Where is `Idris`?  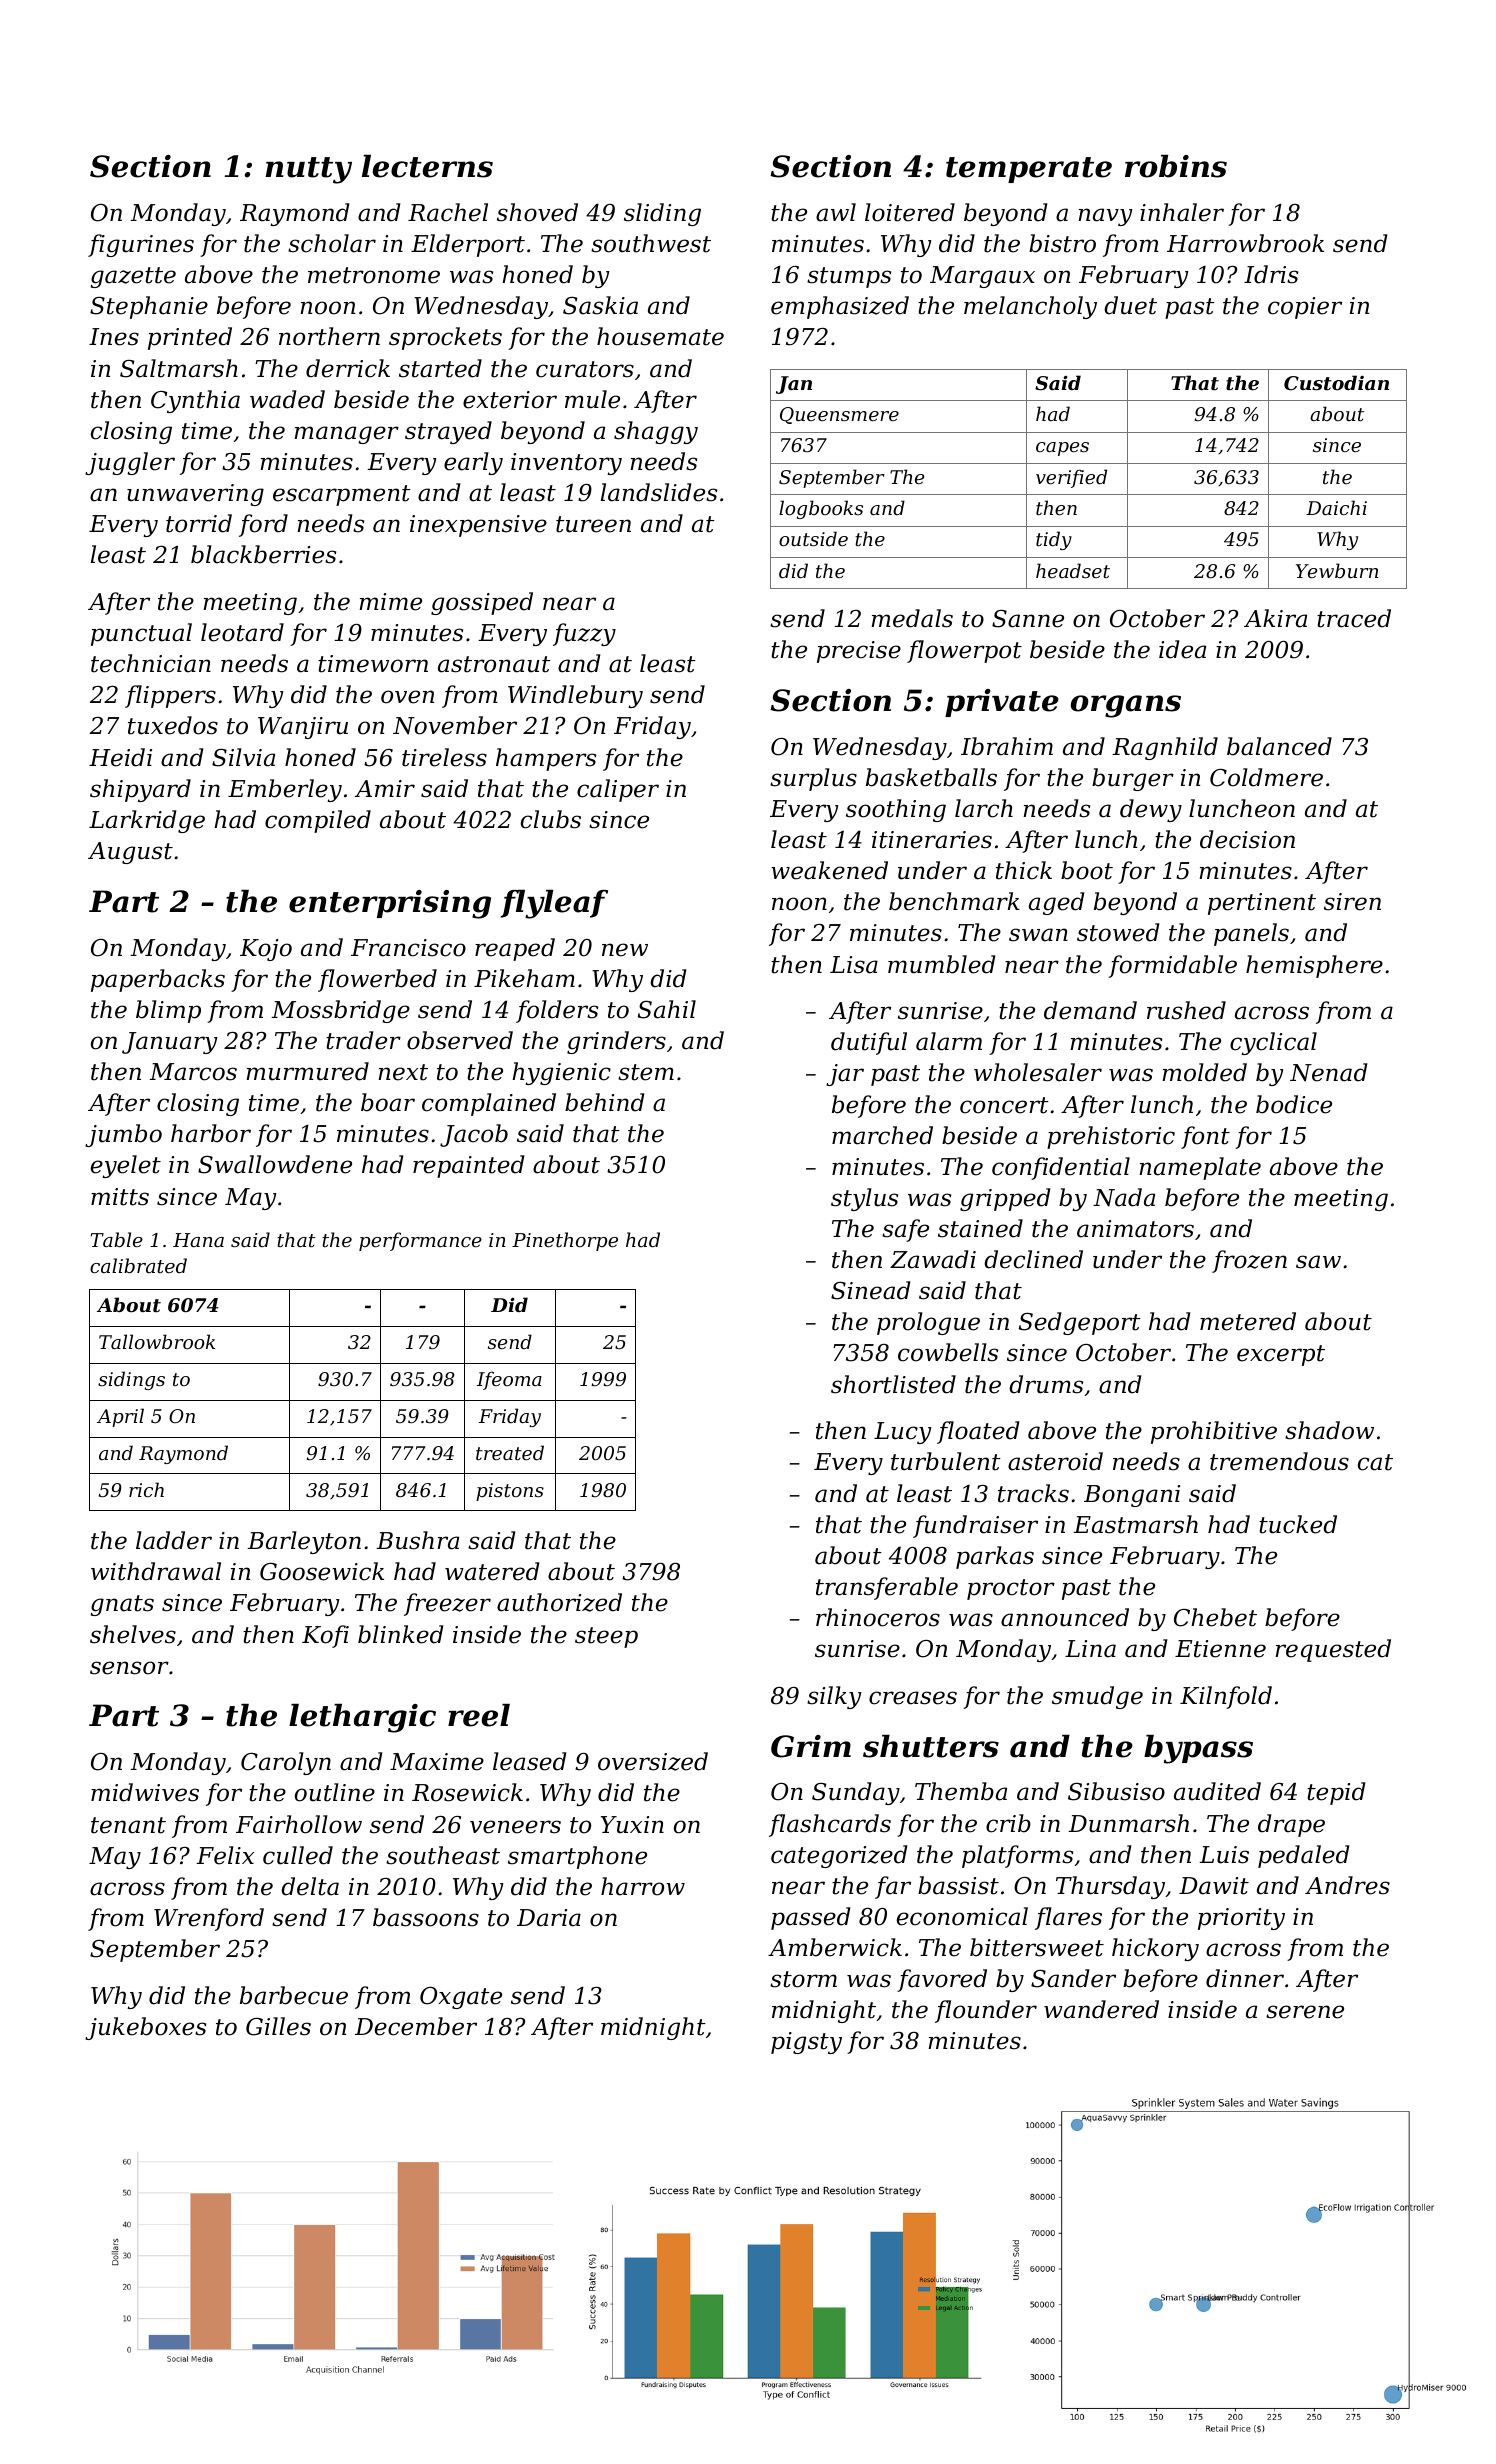
Idris is located at coordinates (1271, 274).
